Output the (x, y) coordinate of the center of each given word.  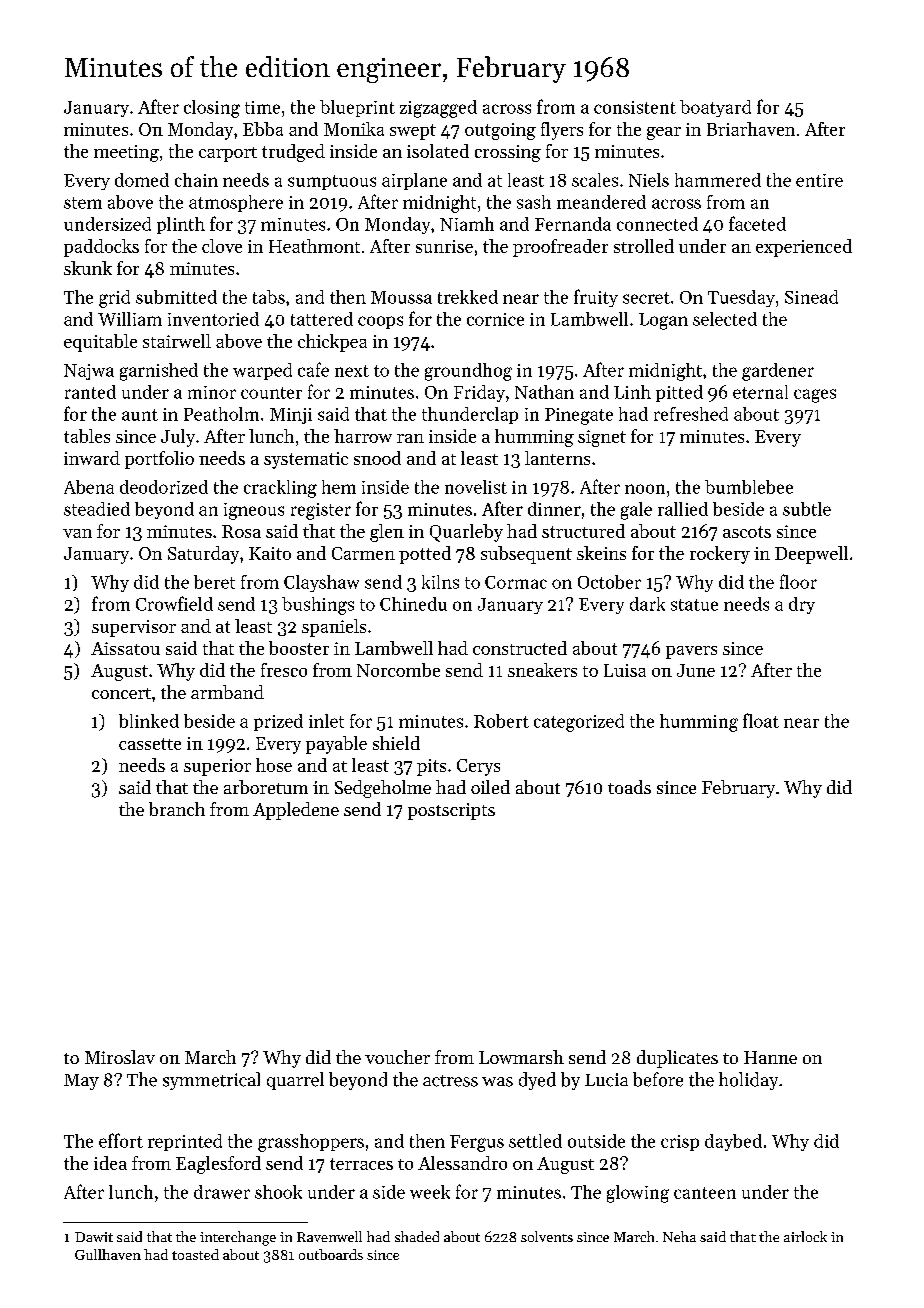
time (262, 107)
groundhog (468, 372)
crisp (680, 1143)
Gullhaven (108, 1254)
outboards (331, 1254)
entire (819, 180)
